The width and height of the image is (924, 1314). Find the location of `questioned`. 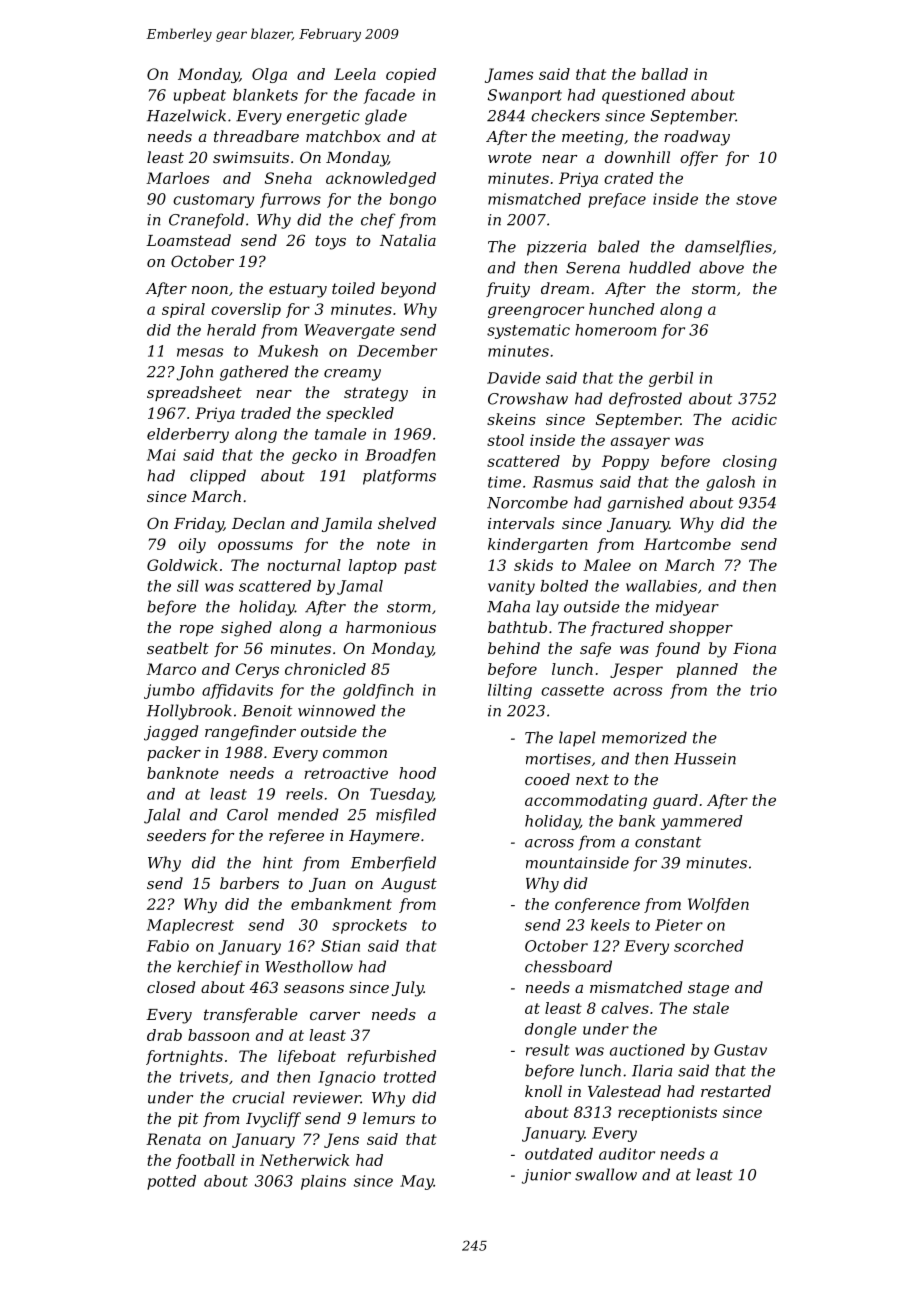

questioned is located at coordinates (644, 96).
